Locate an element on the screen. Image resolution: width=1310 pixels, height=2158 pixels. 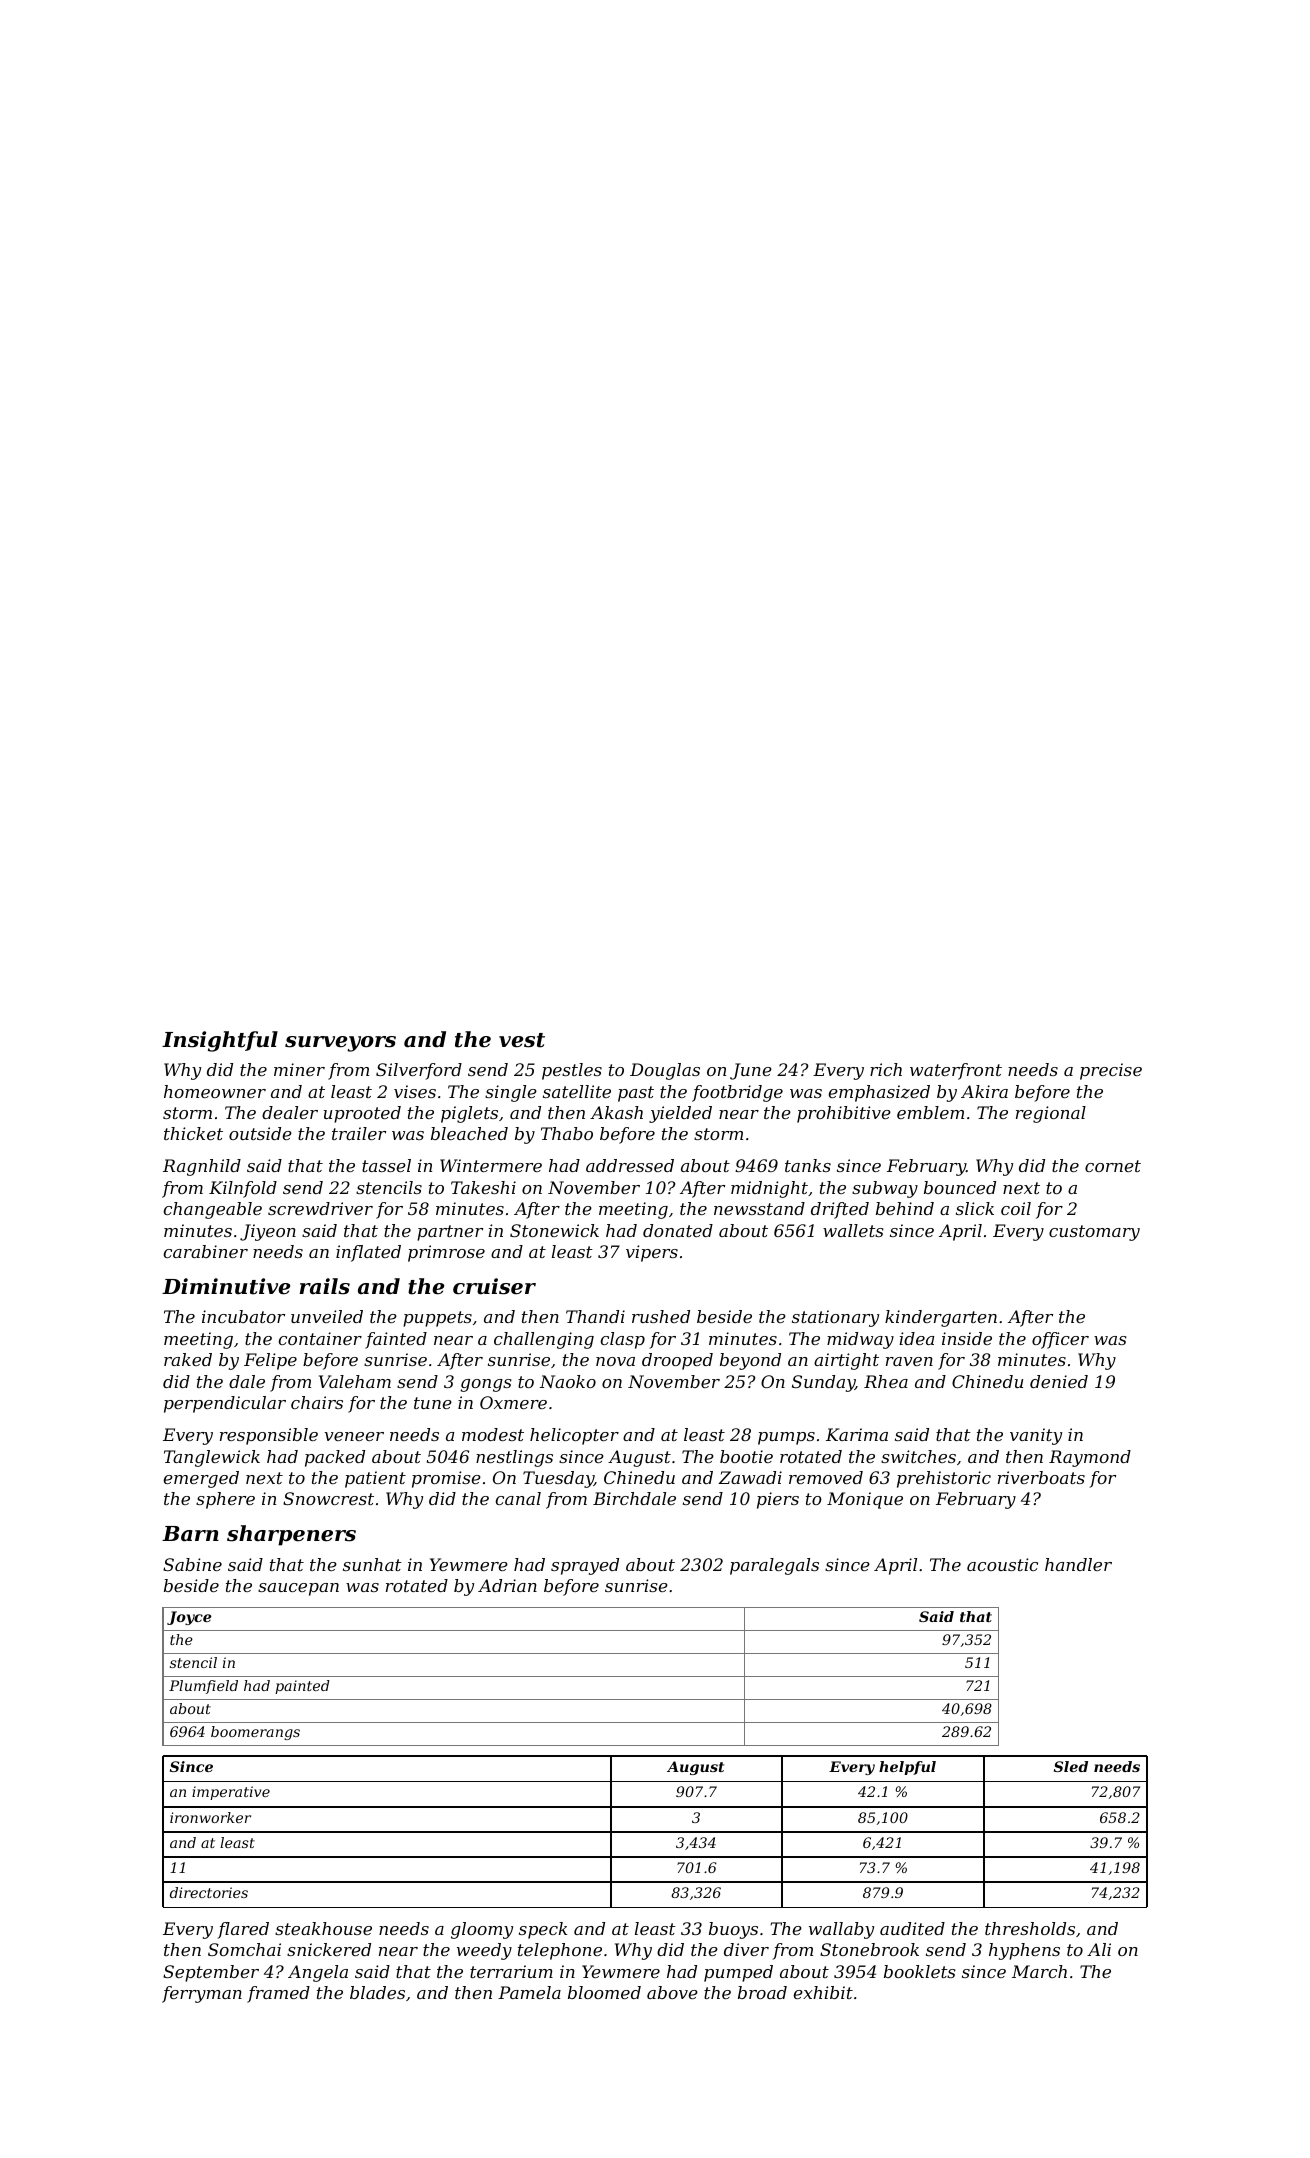
officer is located at coordinates (1060, 1340).
